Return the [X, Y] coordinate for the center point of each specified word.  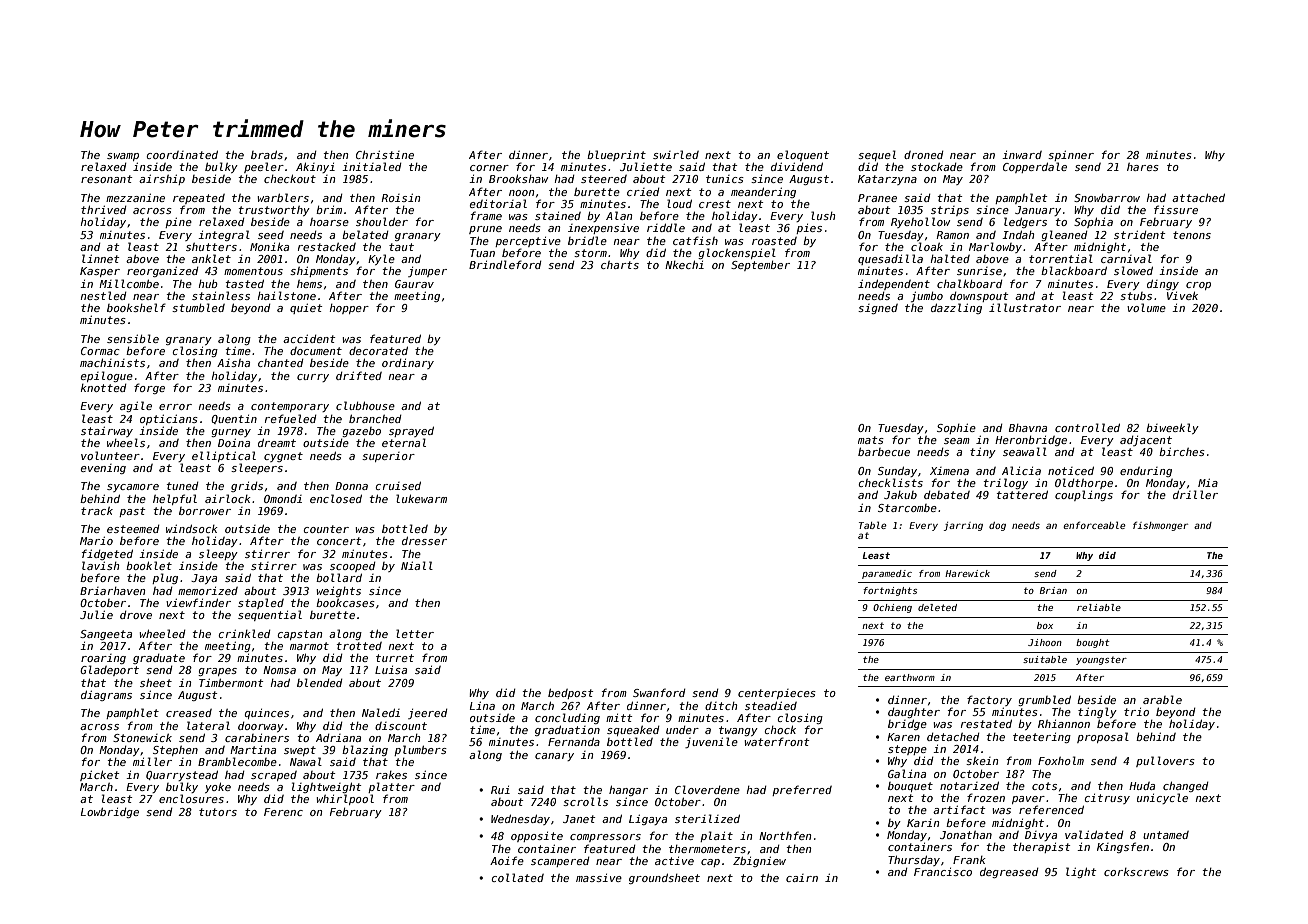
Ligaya [648, 820]
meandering [763, 192]
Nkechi [684, 264]
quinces [267, 714]
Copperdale [1035, 167]
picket [100, 775]
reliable [1099, 607]
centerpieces [777, 694]
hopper [349, 309]
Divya [1041, 836]
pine [178, 223]
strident [1140, 235]
